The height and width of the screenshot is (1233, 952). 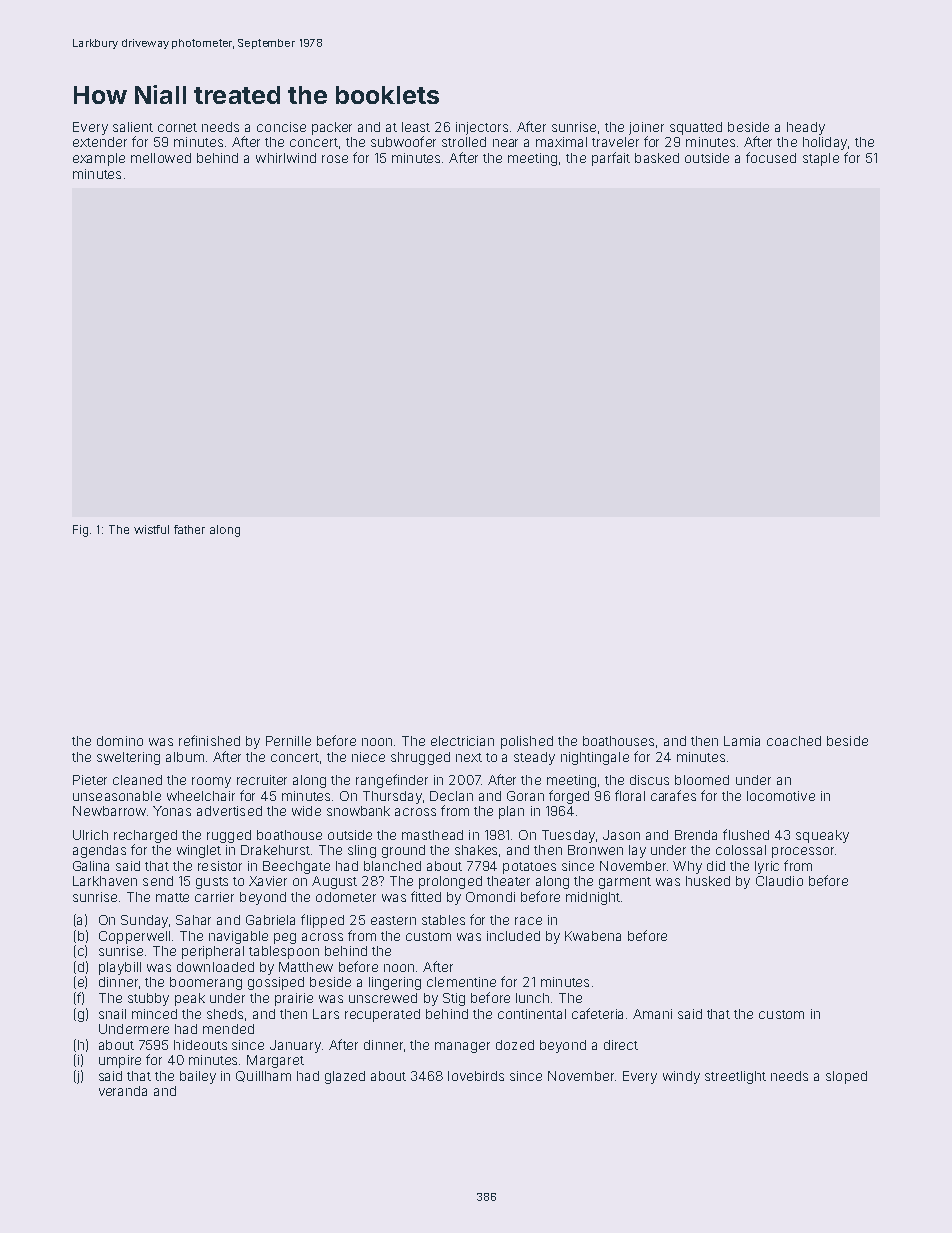 What do you see at coordinates (779, 881) in the screenshot?
I see `Claudio` at bounding box center [779, 881].
